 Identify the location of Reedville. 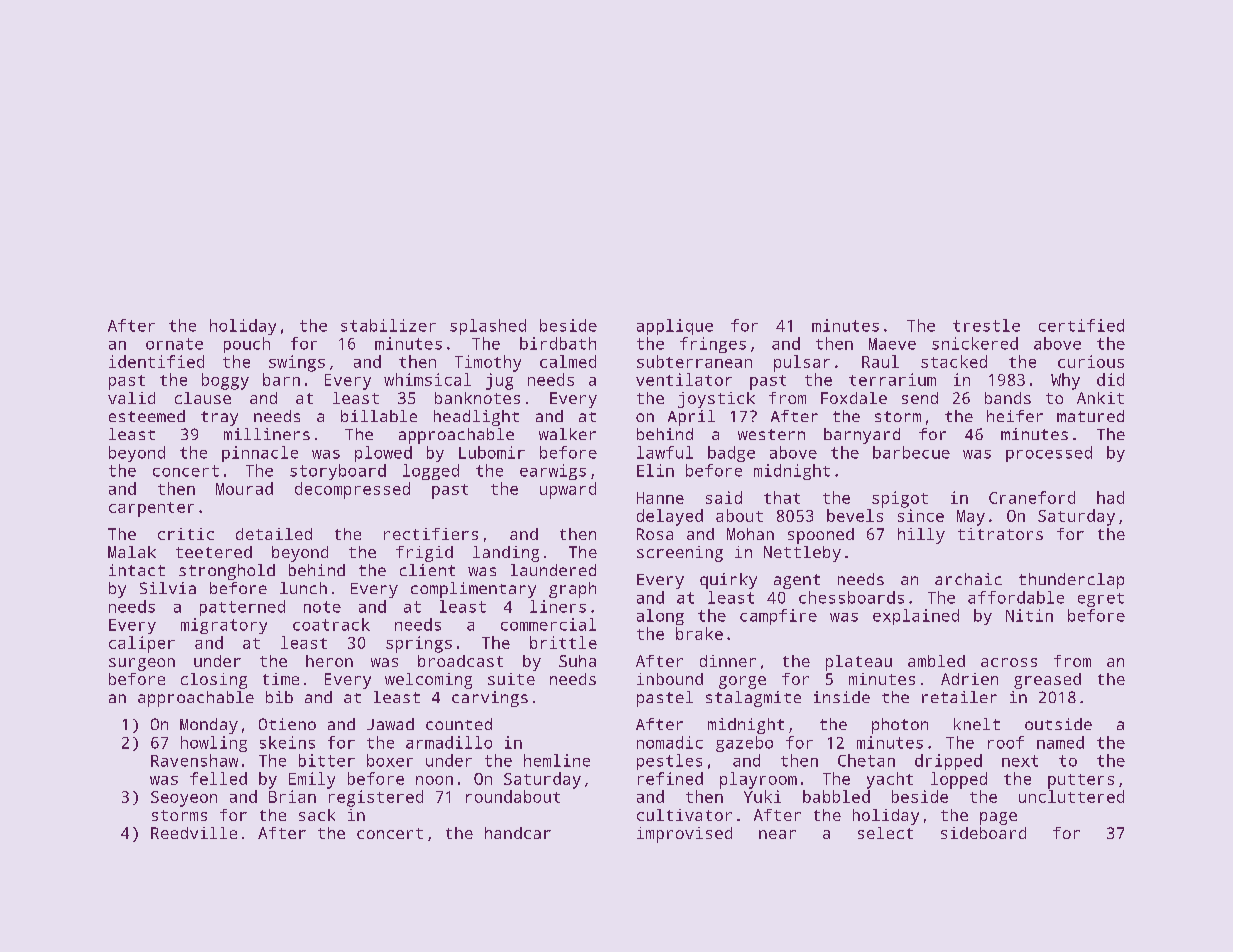
(194, 833).
